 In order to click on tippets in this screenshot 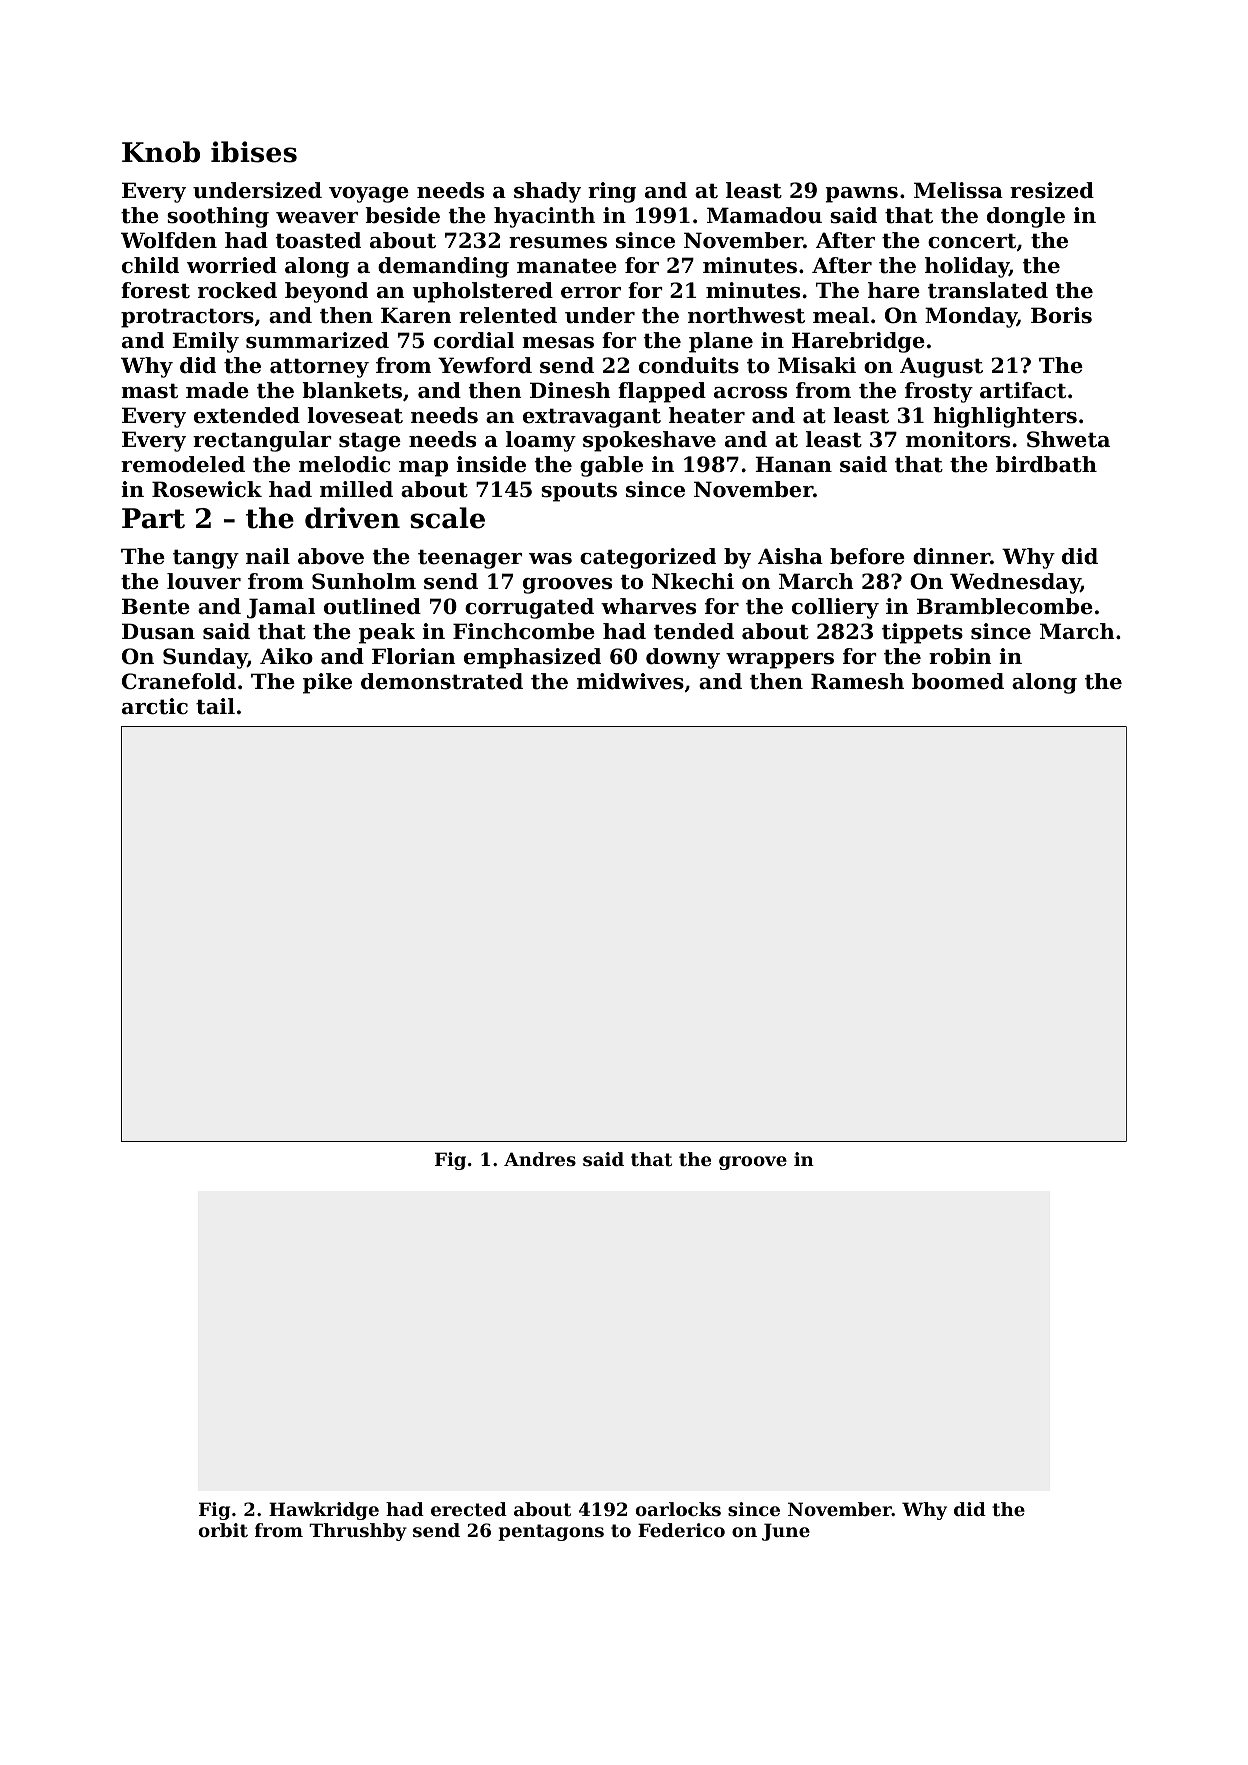, I will do `click(922, 633)`.
